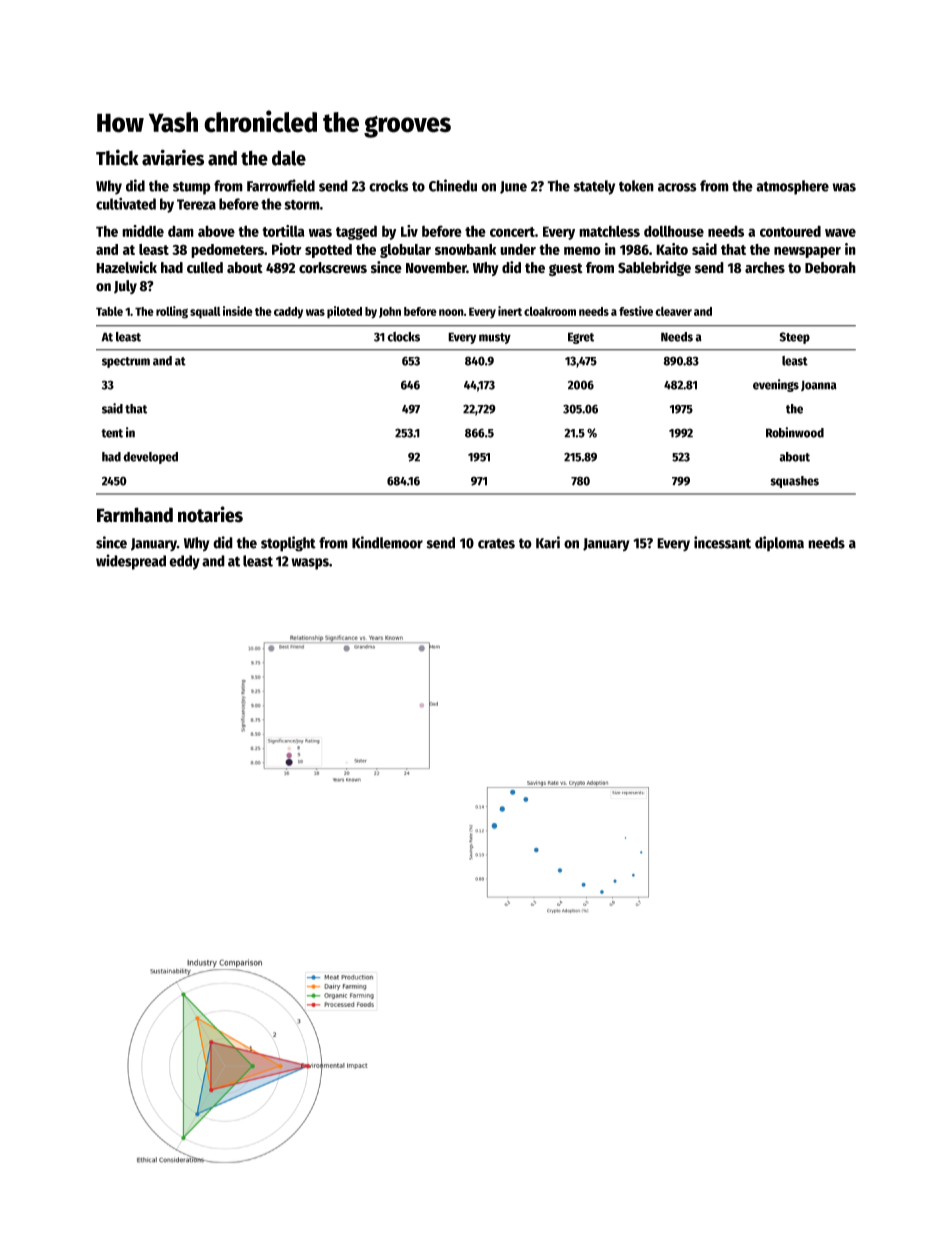 The image size is (952, 1233). Describe the element at coordinates (636, 186) in the screenshot. I see `token` at that location.
